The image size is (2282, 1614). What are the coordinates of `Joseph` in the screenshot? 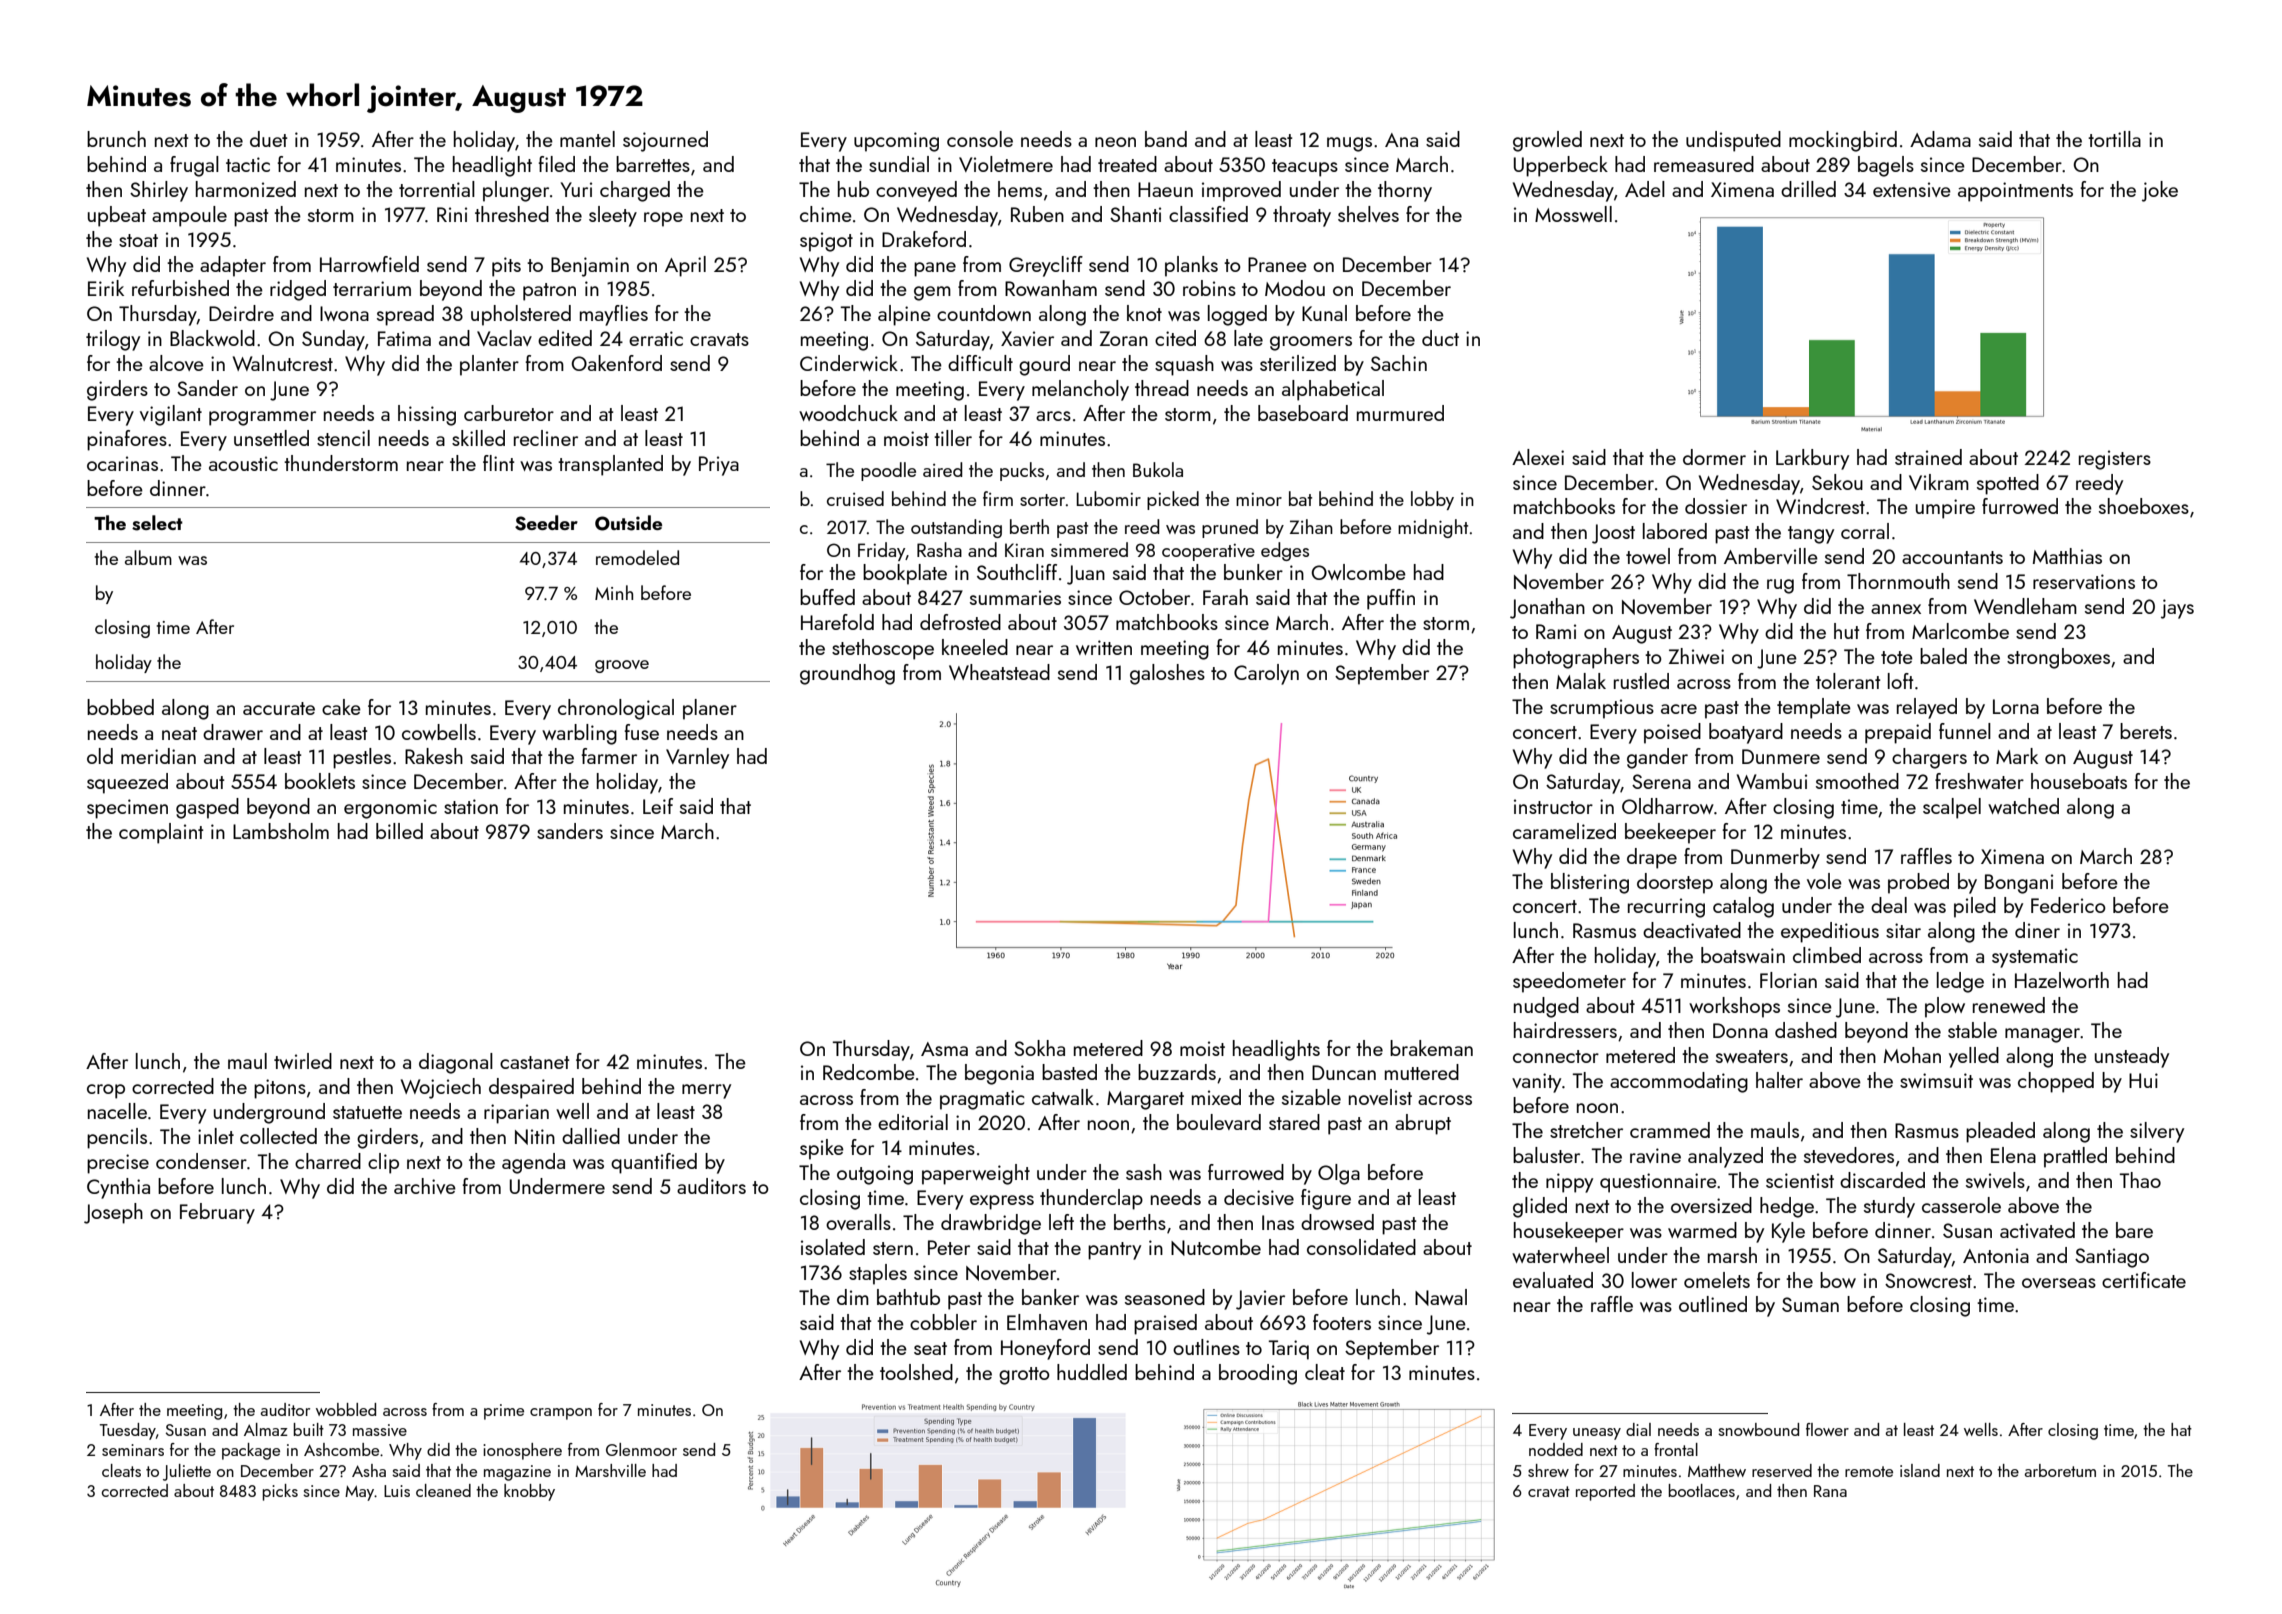 It's located at (113, 1213).
